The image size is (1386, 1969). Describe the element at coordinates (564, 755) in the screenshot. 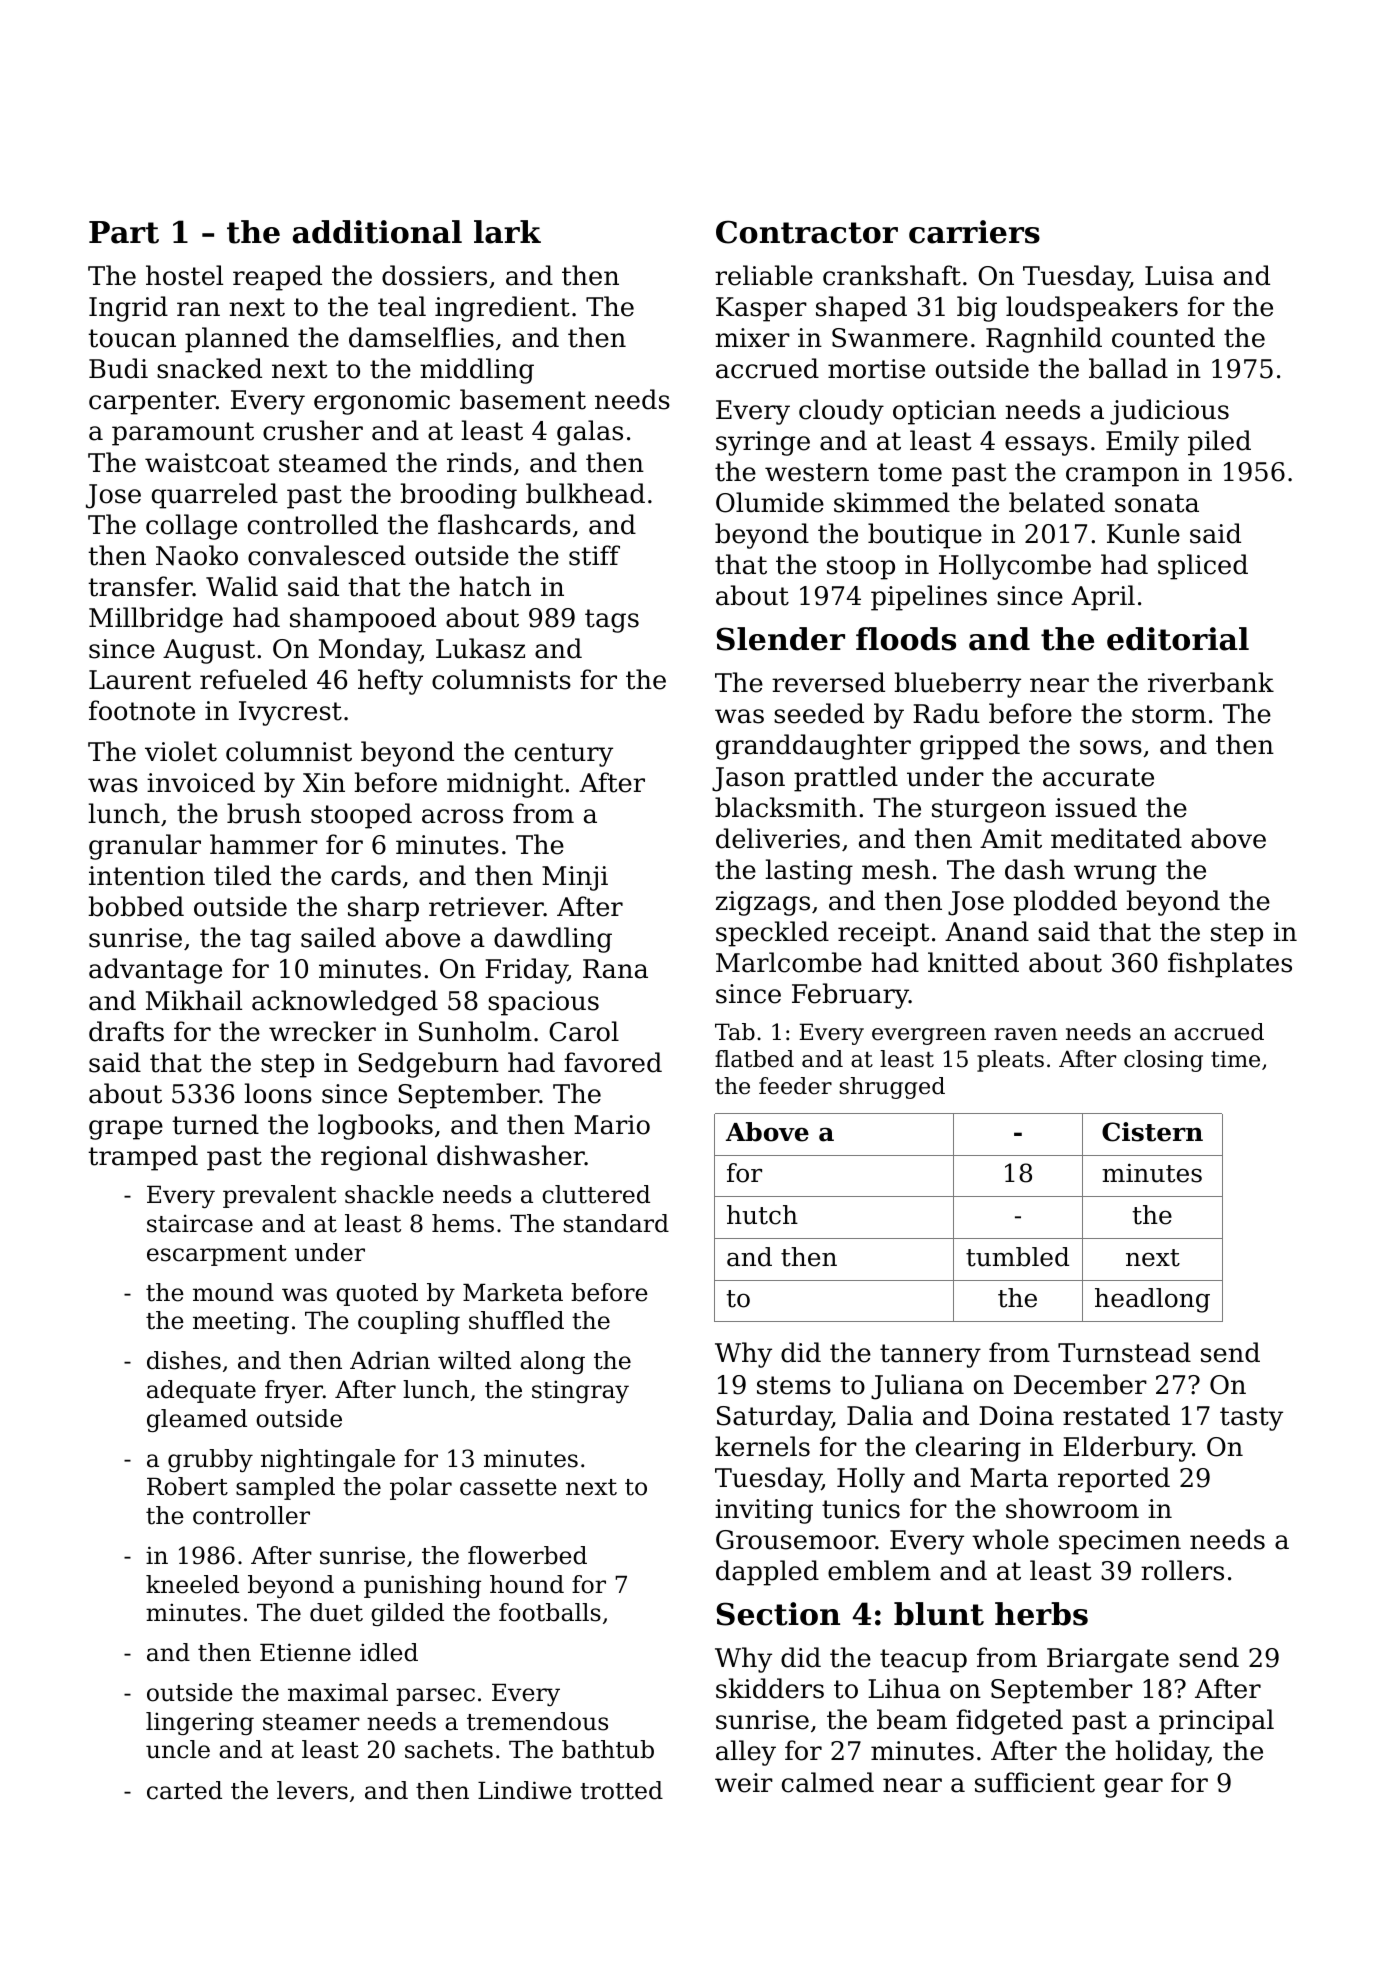

I see `century` at that location.
